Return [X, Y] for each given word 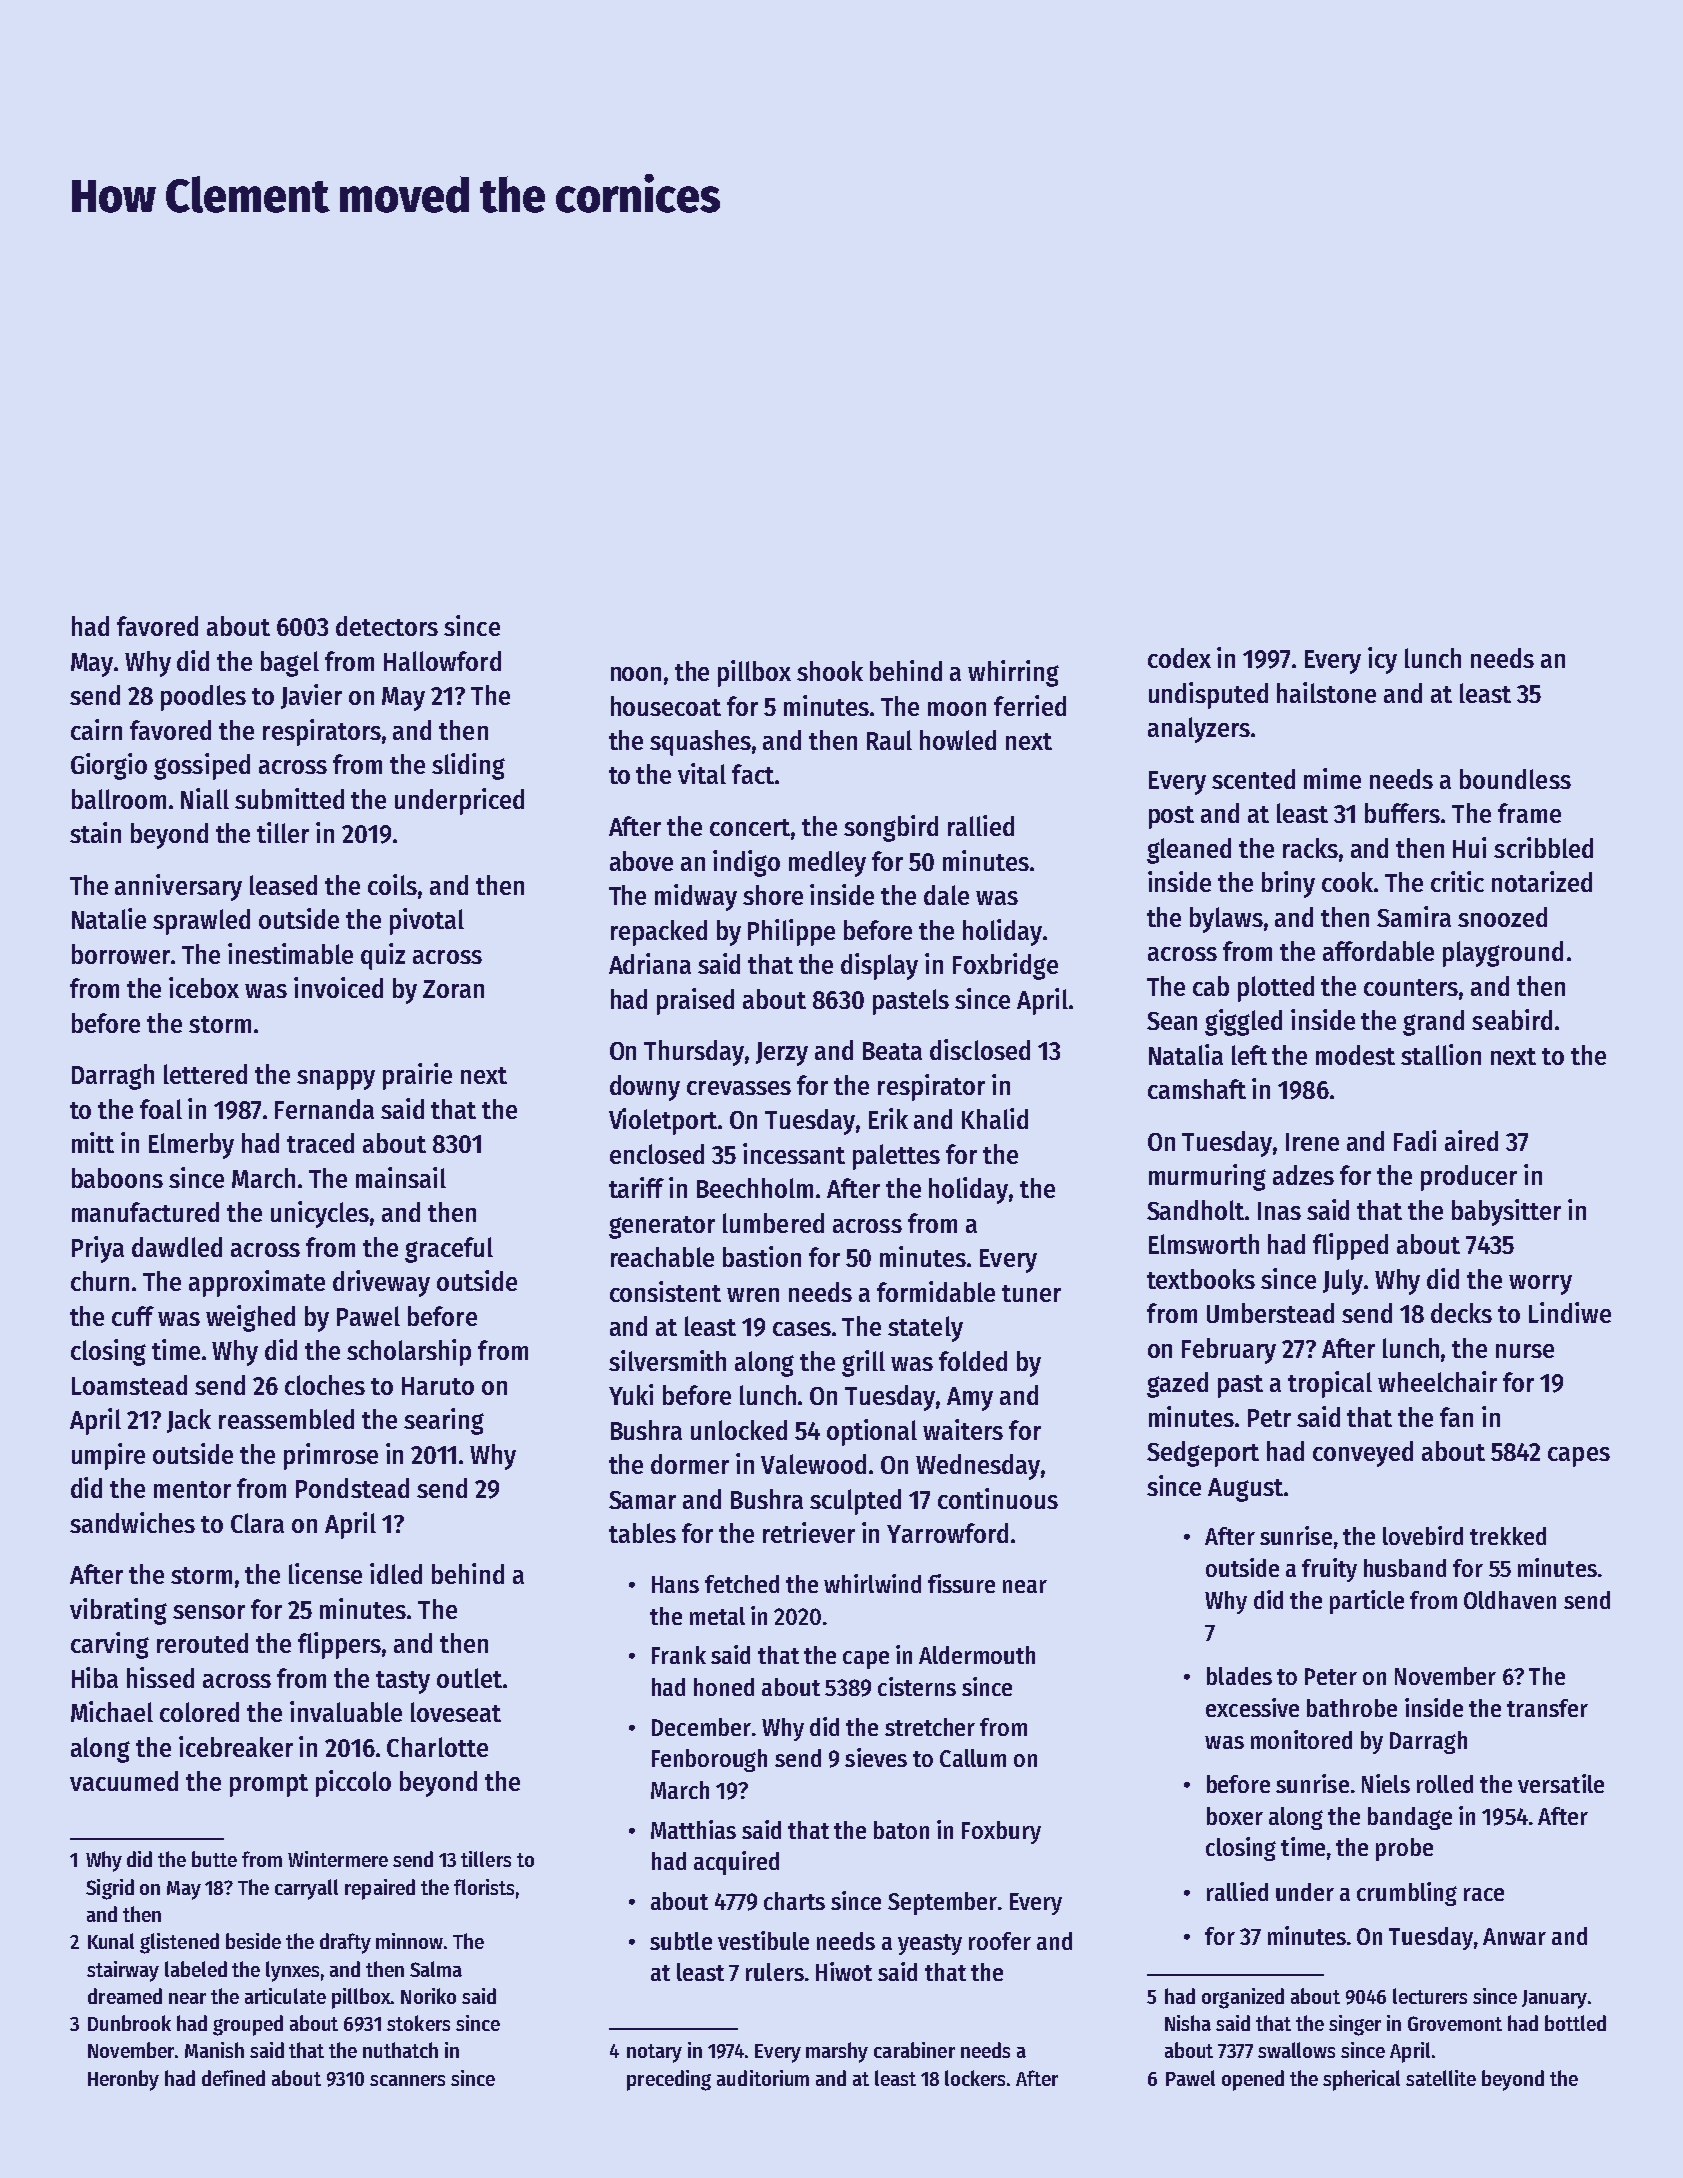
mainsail [401, 1177]
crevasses [739, 1088]
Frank [679, 1655]
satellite [1441, 2078]
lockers [975, 2078]
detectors [387, 626]
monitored [1301, 1739]
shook [830, 671]
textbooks [1201, 1279]
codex [1179, 658]
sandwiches [132, 1522]
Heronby [123, 2080]
